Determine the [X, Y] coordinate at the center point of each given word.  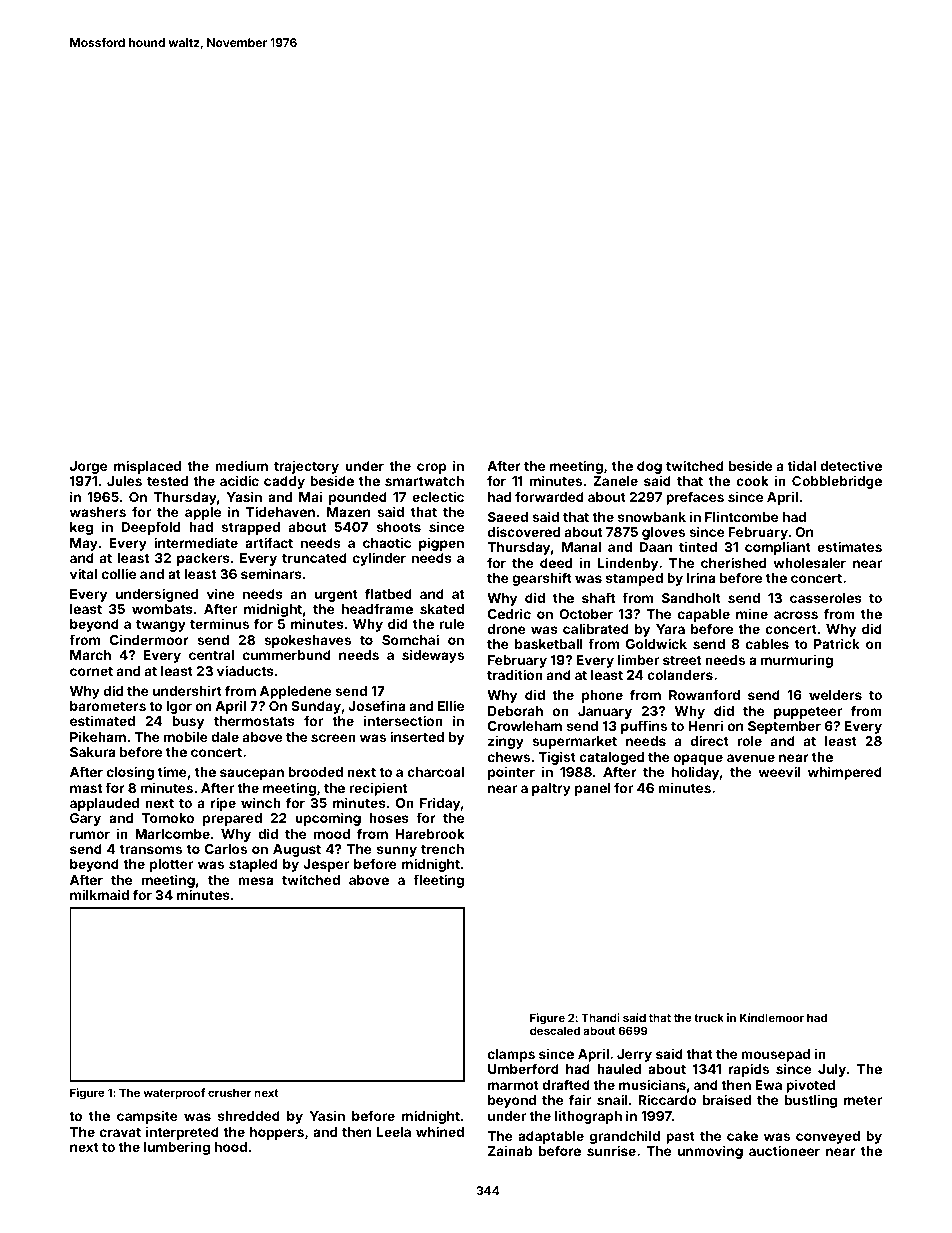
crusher [229, 1092]
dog [649, 467]
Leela [394, 1132]
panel [592, 789]
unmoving [710, 1152]
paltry [551, 789]
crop [432, 468]
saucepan [252, 774]
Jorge [88, 467]
